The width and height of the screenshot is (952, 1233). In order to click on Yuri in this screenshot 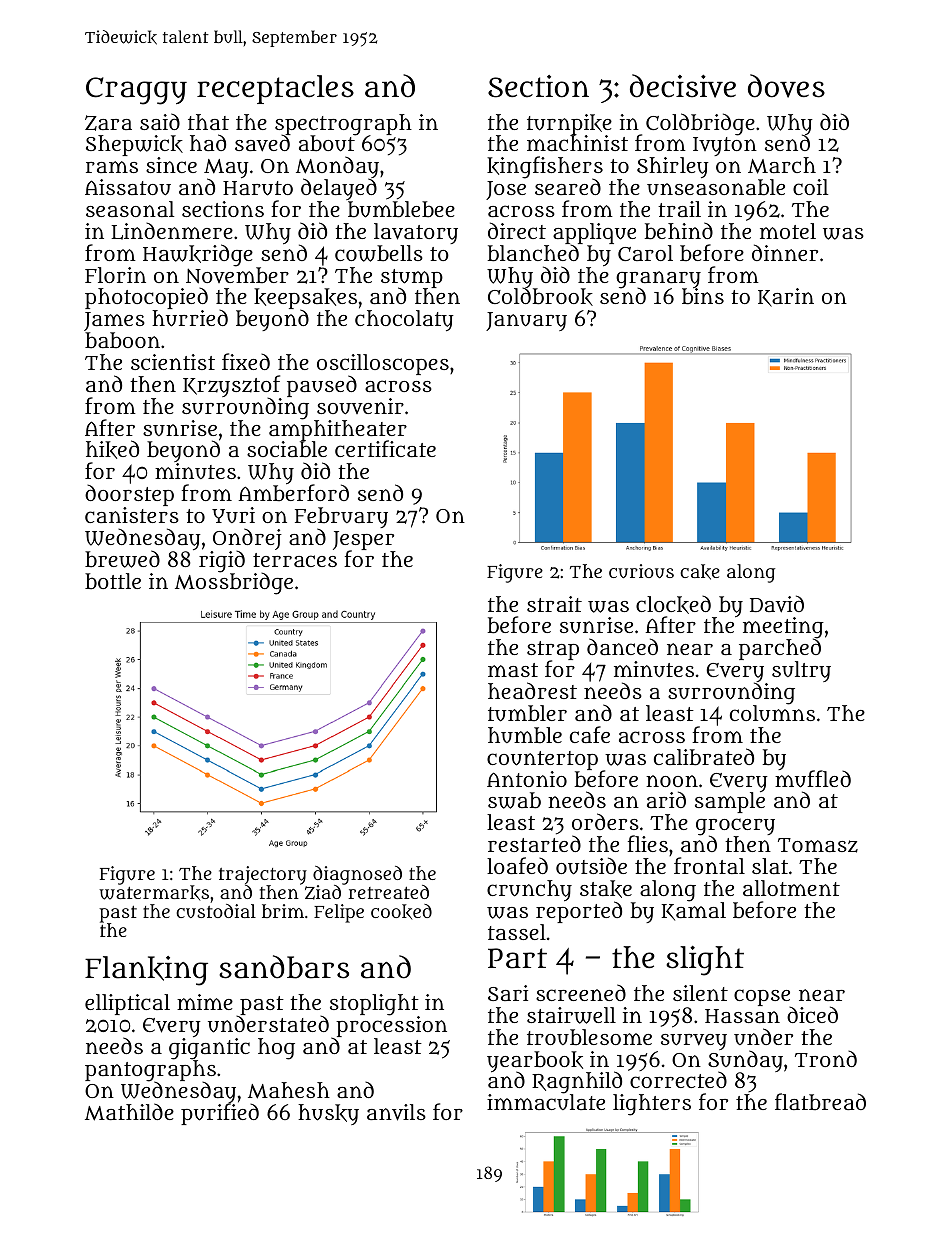, I will do `click(233, 515)`.
